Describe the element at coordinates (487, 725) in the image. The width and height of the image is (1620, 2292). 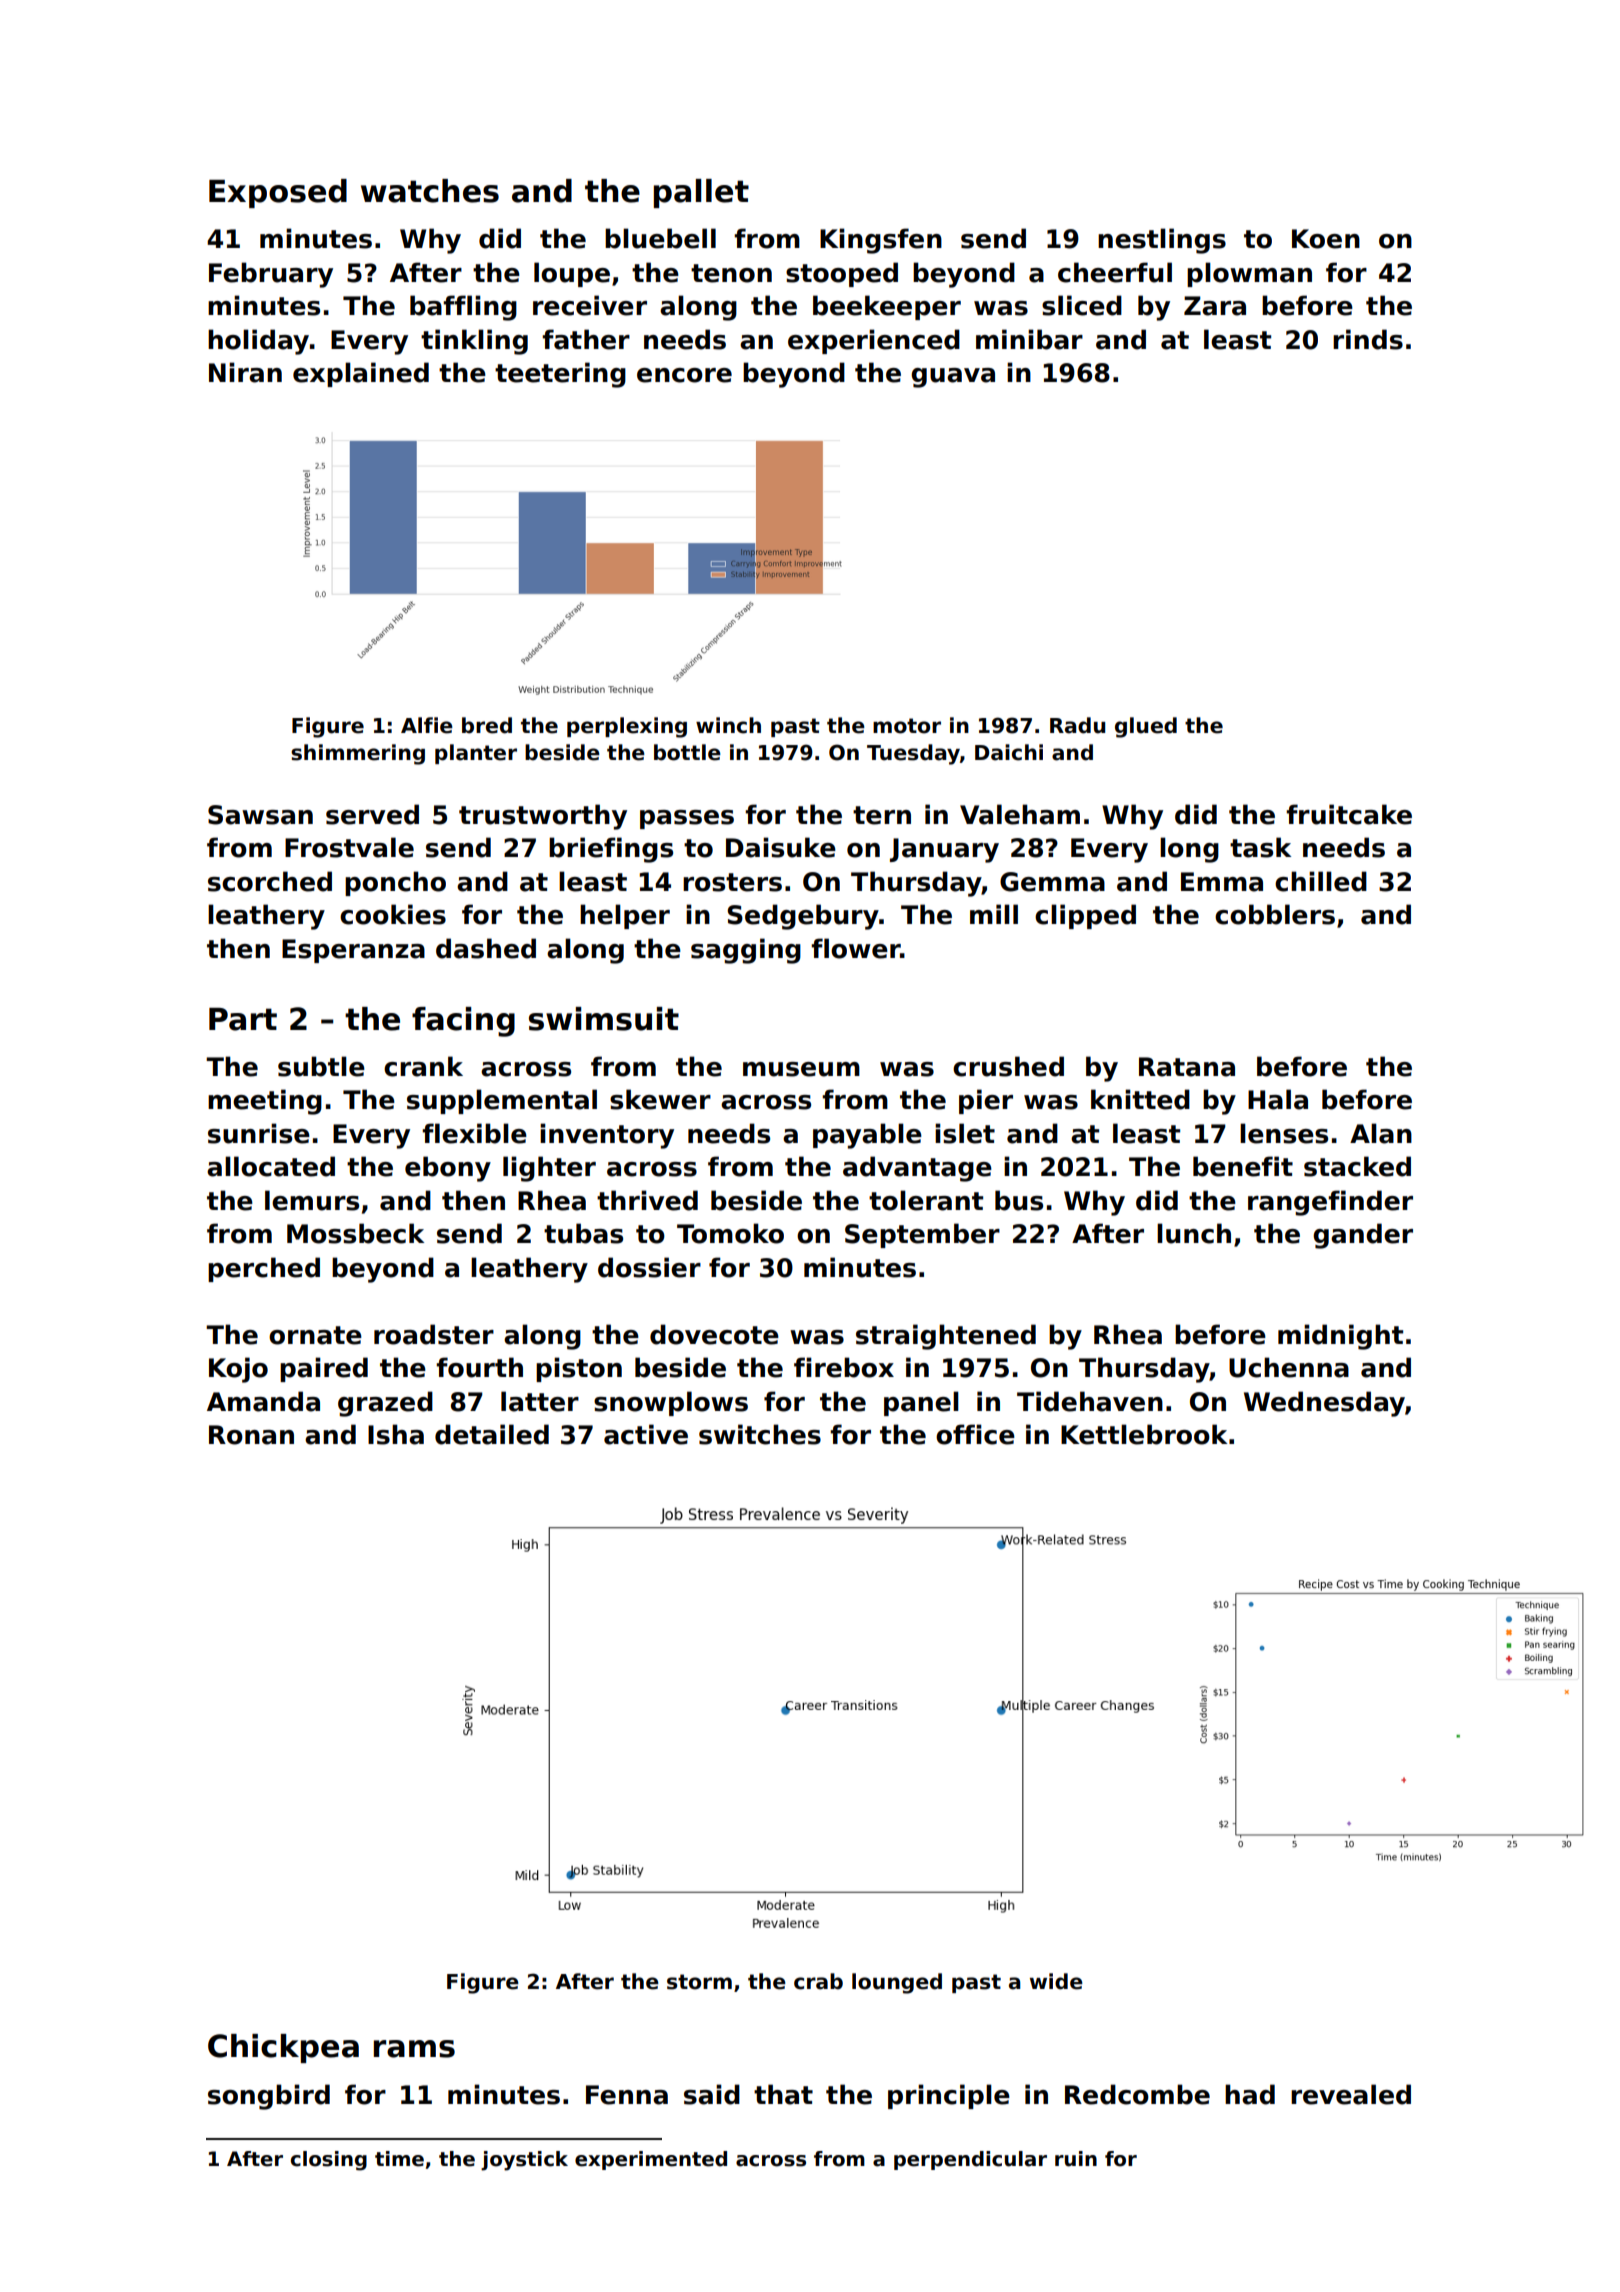
I see `bred` at that location.
